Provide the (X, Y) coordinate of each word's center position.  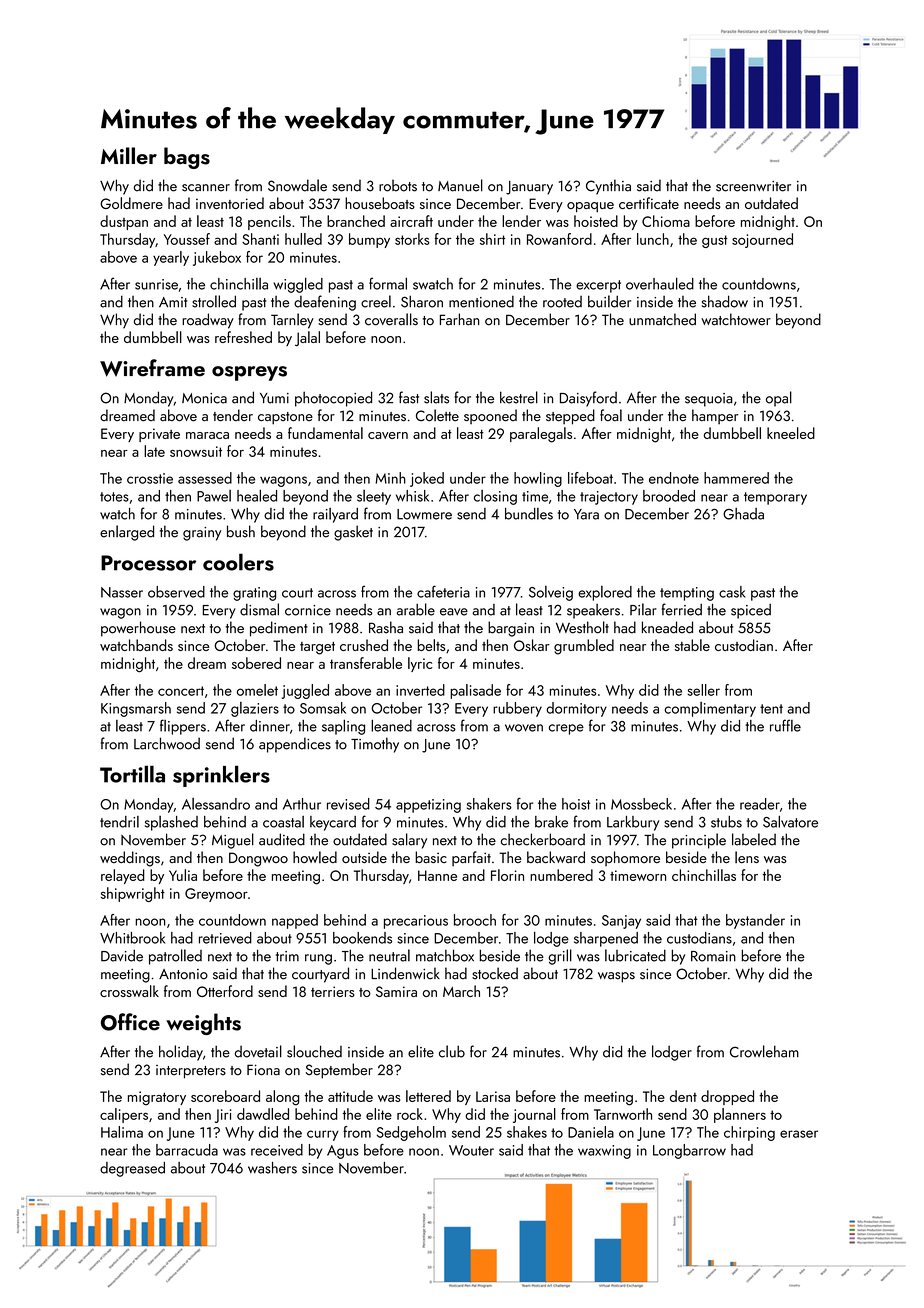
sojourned (762, 240)
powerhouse (138, 629)
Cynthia (608, 187)
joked (427, 479)
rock (410, 1114)
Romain (713, 956)
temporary (775, 498)
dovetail (258, 1051)
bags (187, 158)
